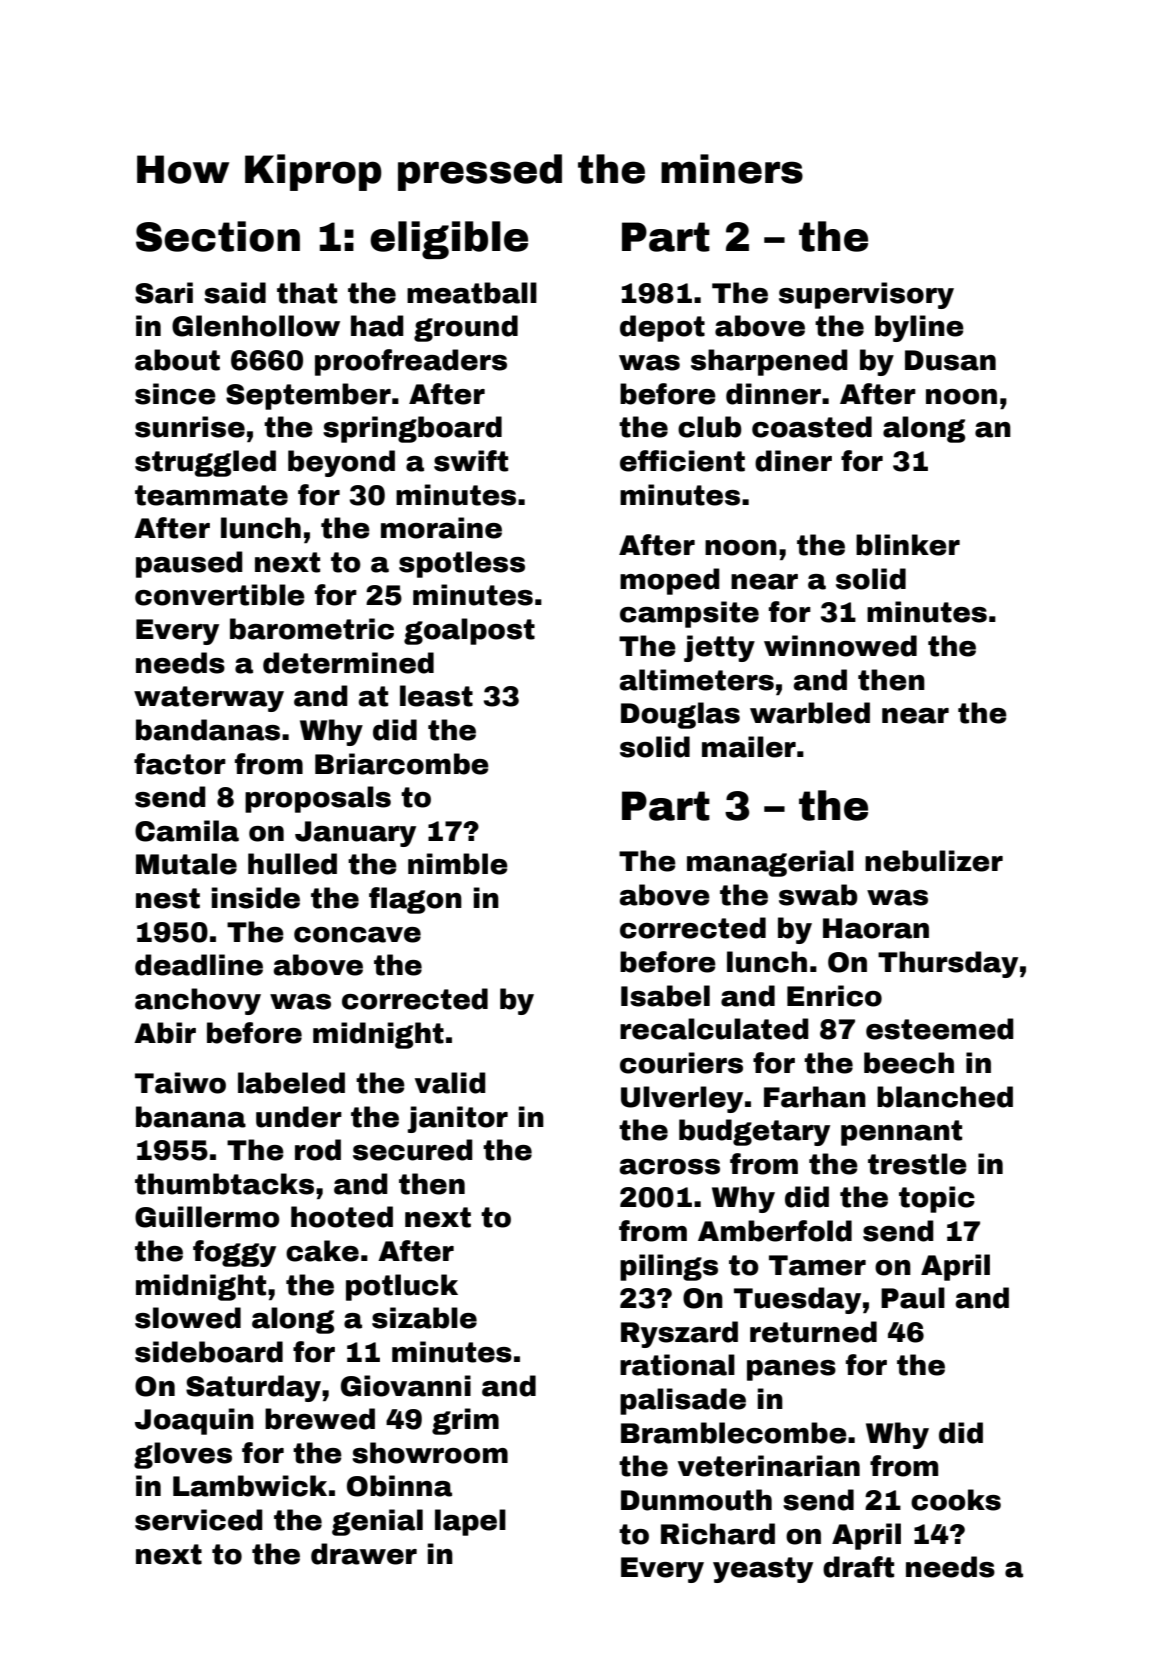 This page has width=1165, height=1654. Describe the element at coordinates (450, 1083) in the page. I see `valid` at that location.
